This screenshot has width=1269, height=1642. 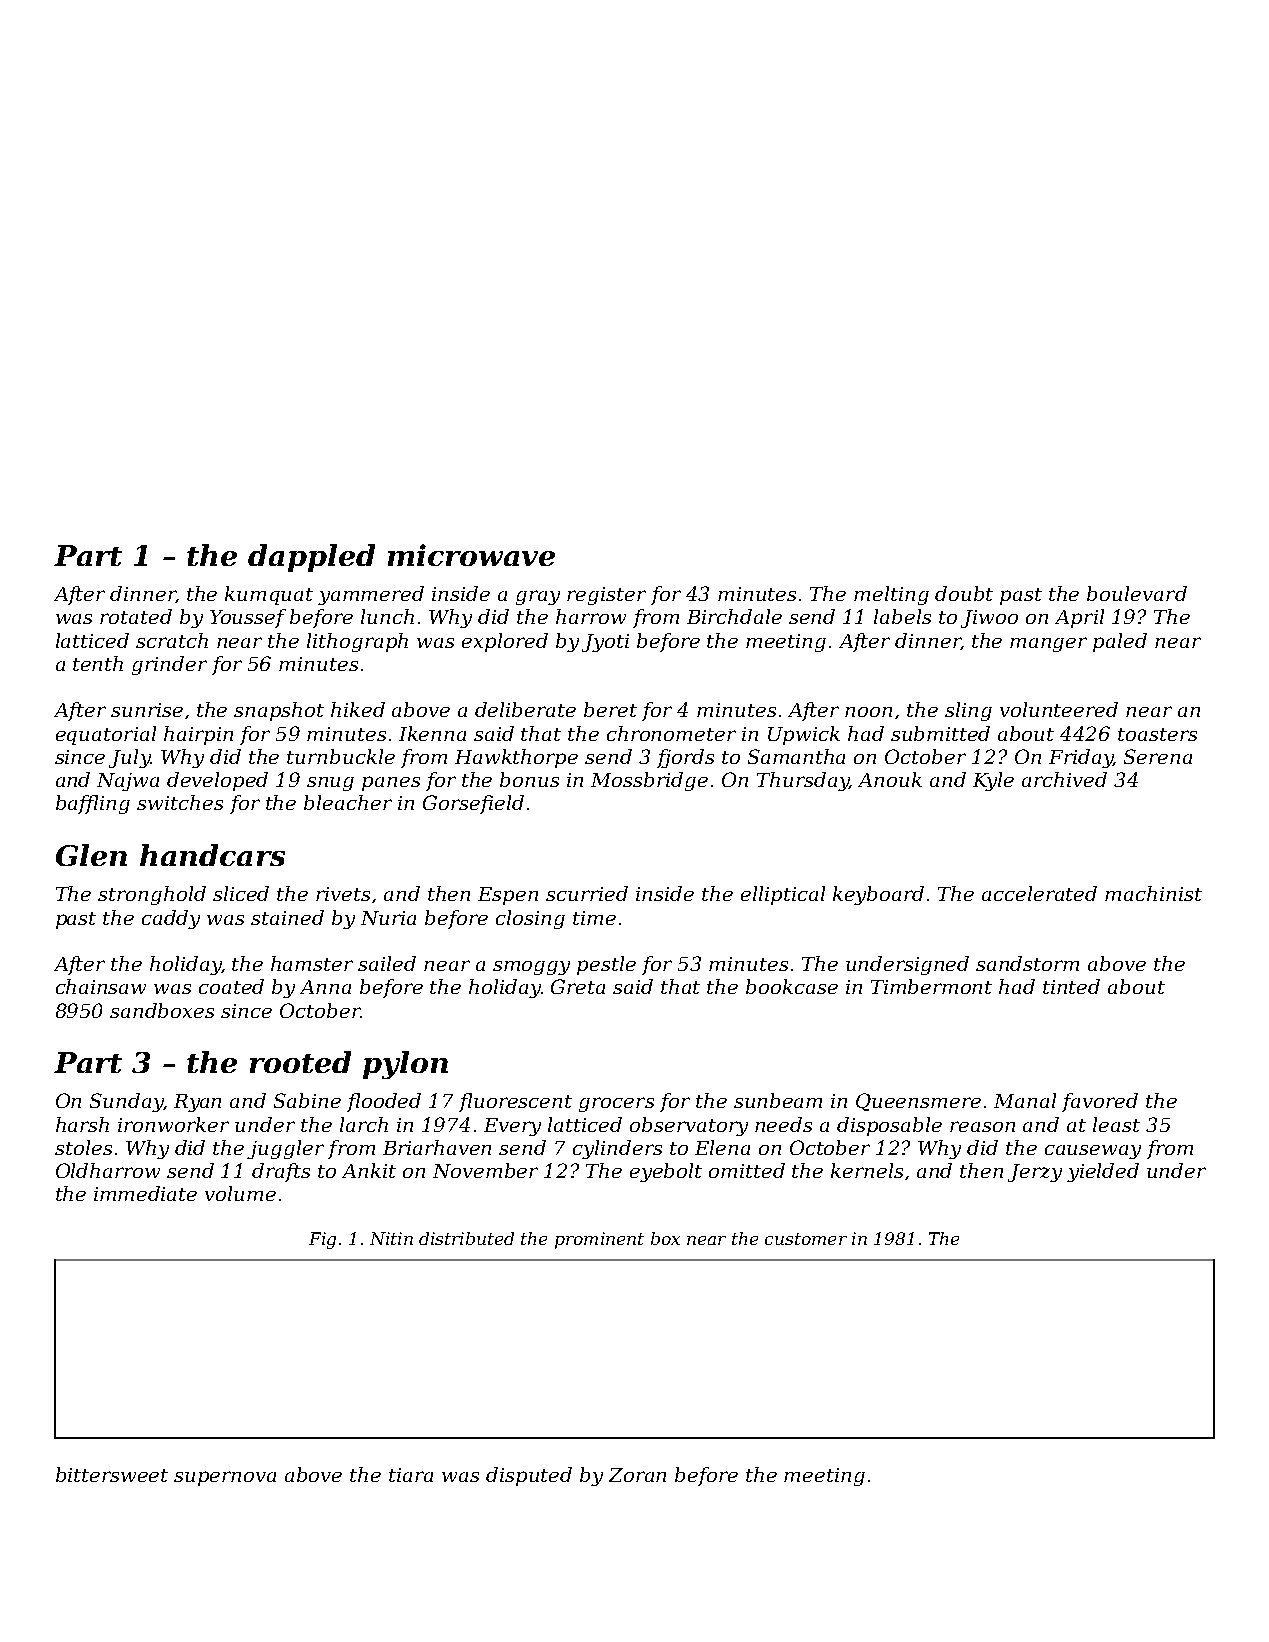 I want to click on Zoran, so click(x=637, y=1475).
